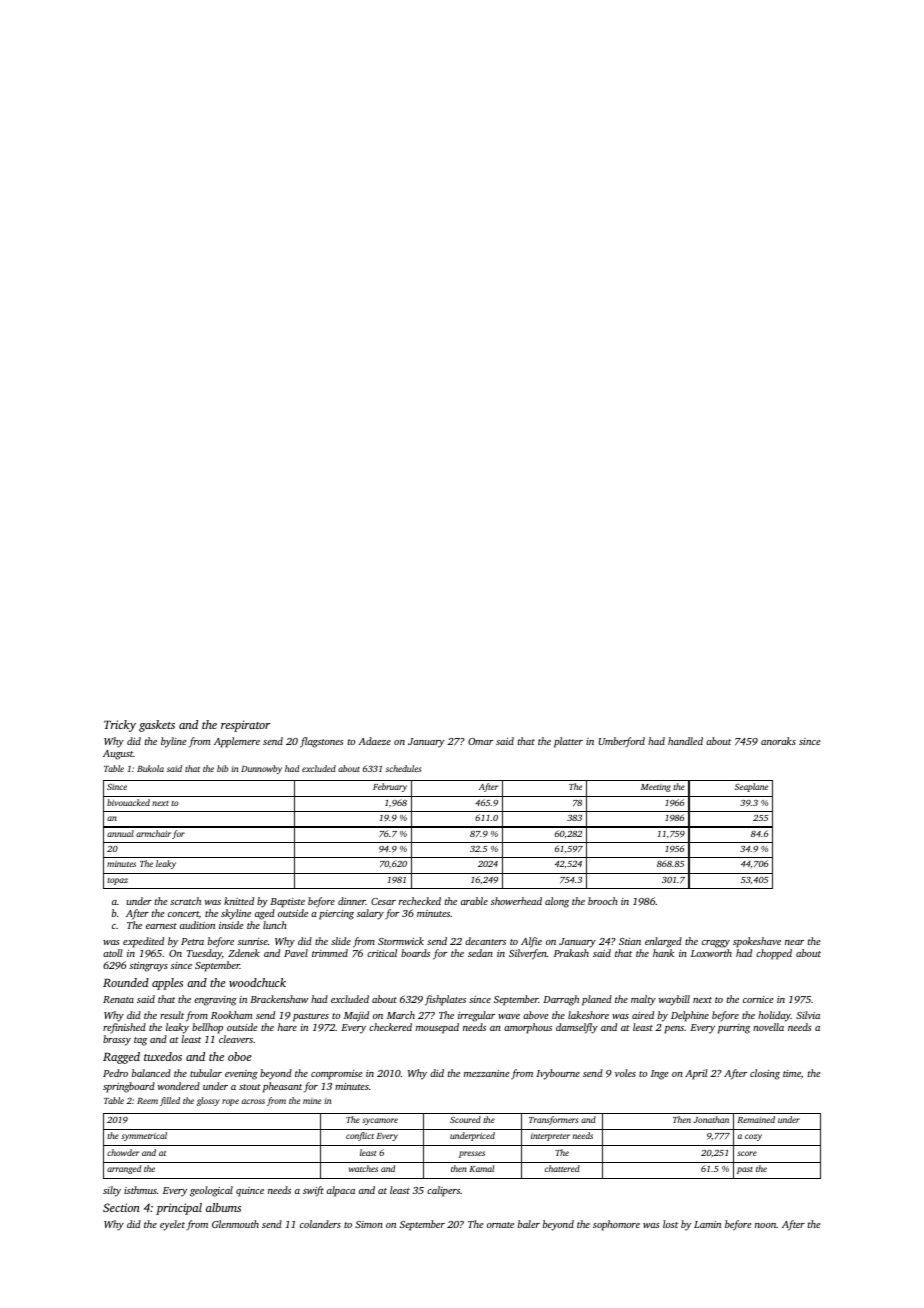 The image size is (924, 1308). Describe the element at coordinates (553, 1120) in the screenshot. I see `Transformers` at that location.
